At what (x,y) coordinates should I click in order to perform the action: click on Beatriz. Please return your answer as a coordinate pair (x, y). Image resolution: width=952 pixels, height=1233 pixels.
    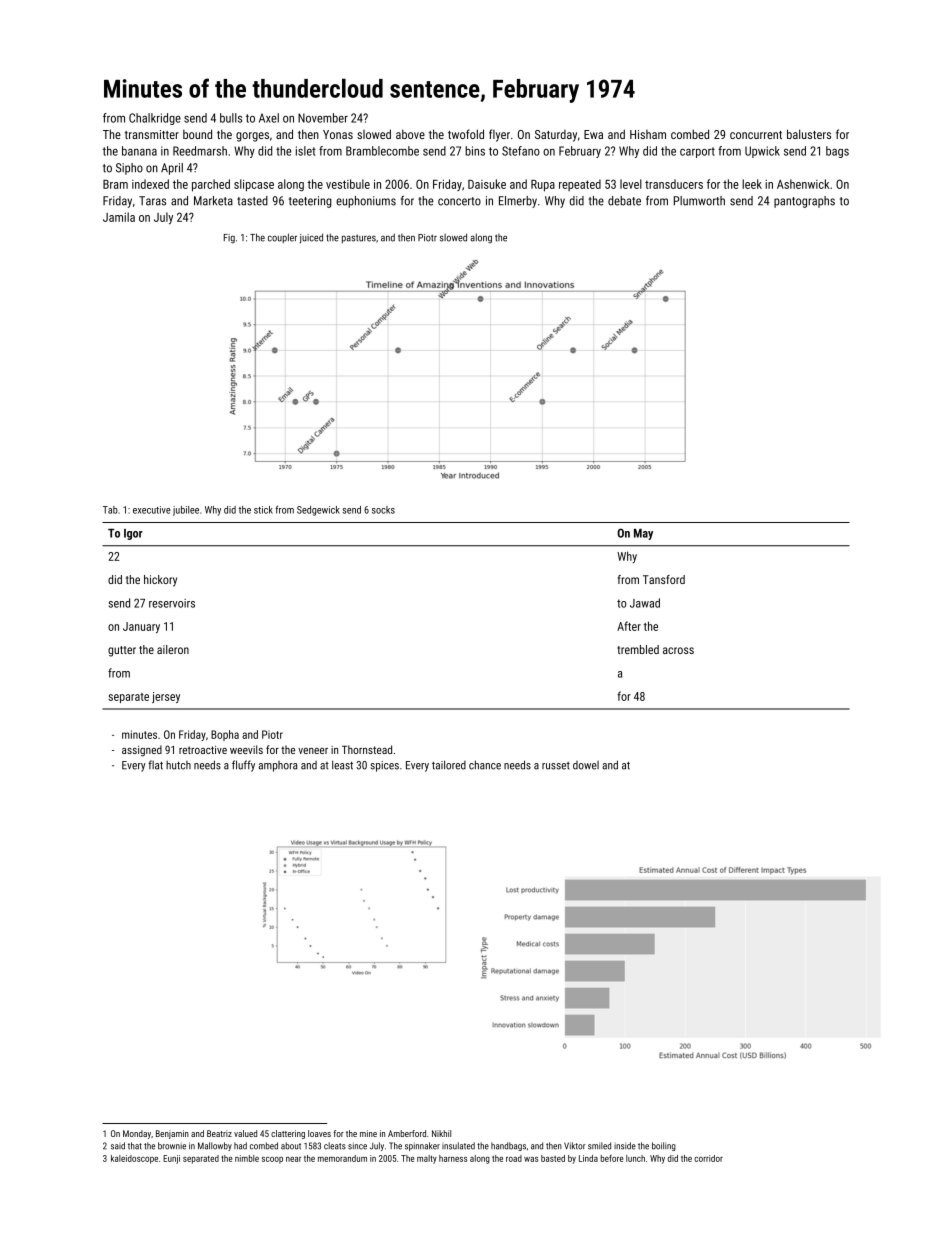
    Looking at the image, I should click on (219, 1133).
